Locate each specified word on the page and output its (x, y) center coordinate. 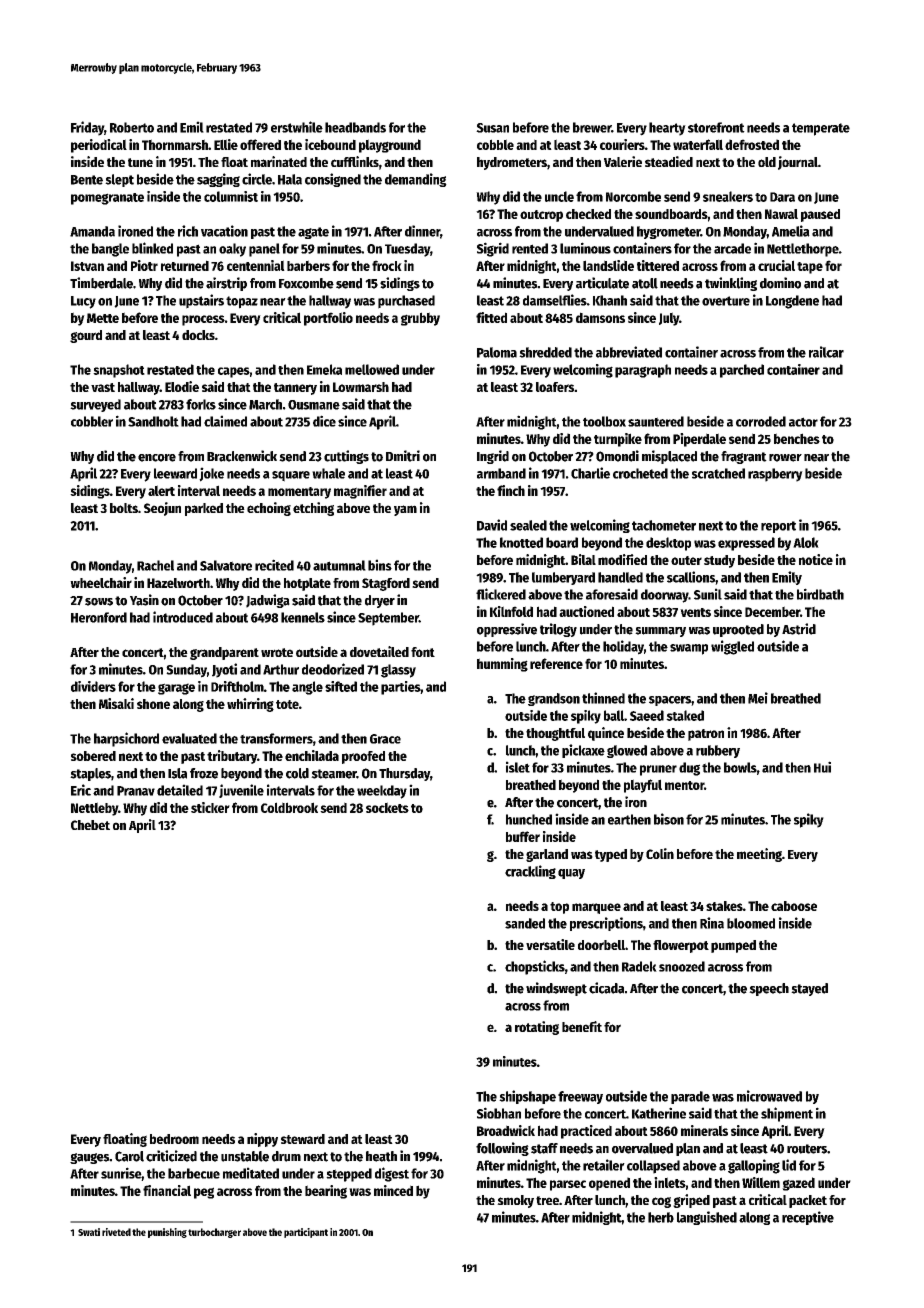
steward (303, 1139)
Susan (492, 128)
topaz (242, 302)
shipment (787, 1114)
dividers (93, 686)
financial (167, 1190)
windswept (556, 989)
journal (798, 163)
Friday (87, 128)
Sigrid (493, 249)
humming (502, 665)
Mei (758, 698)
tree (547, 1200)
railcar (826, 352)
